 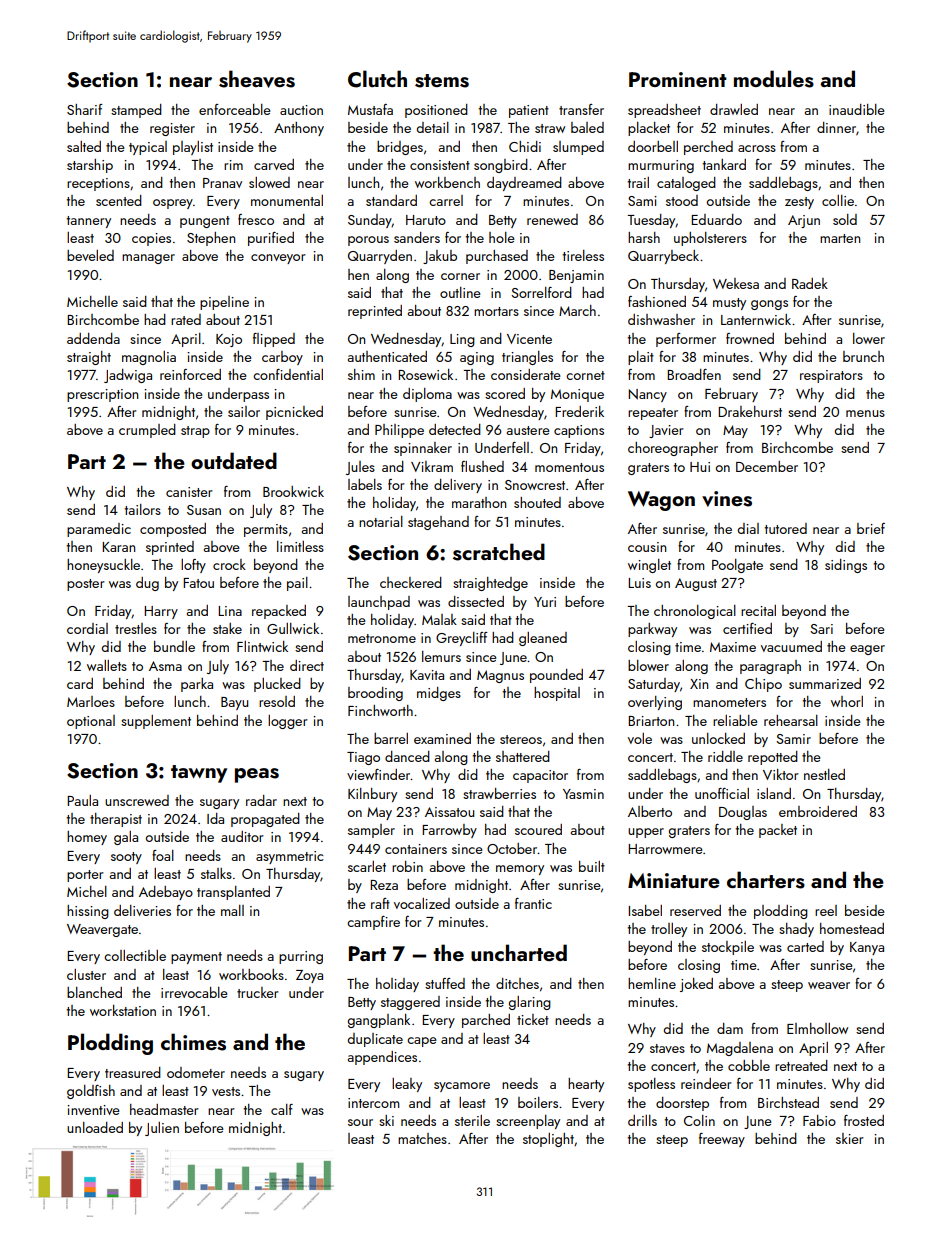 I want to click on menus, so click(x=865, y=413).
